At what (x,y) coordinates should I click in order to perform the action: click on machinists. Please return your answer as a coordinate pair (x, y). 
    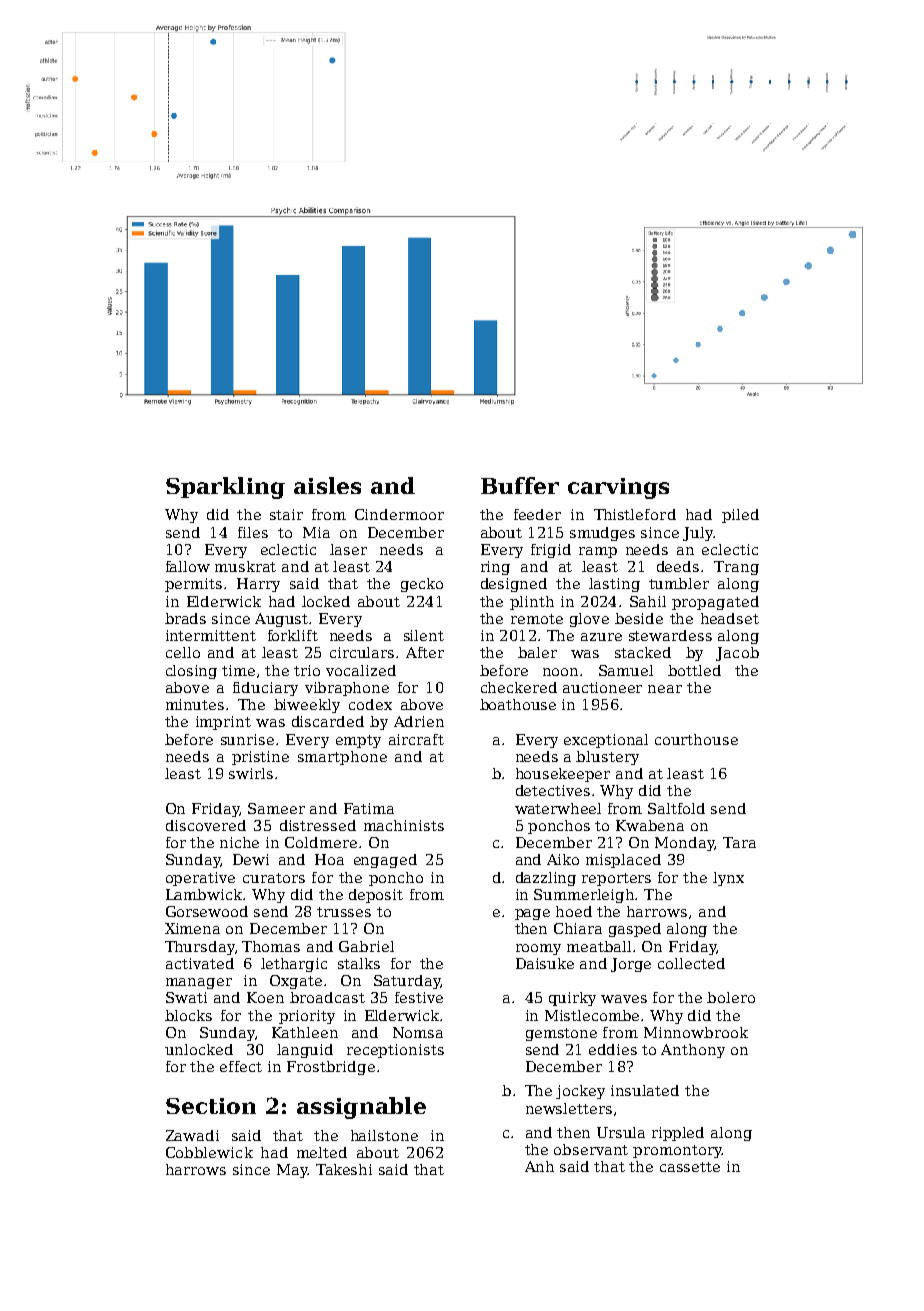
    Looking at the image, I should click on (404, 825).
